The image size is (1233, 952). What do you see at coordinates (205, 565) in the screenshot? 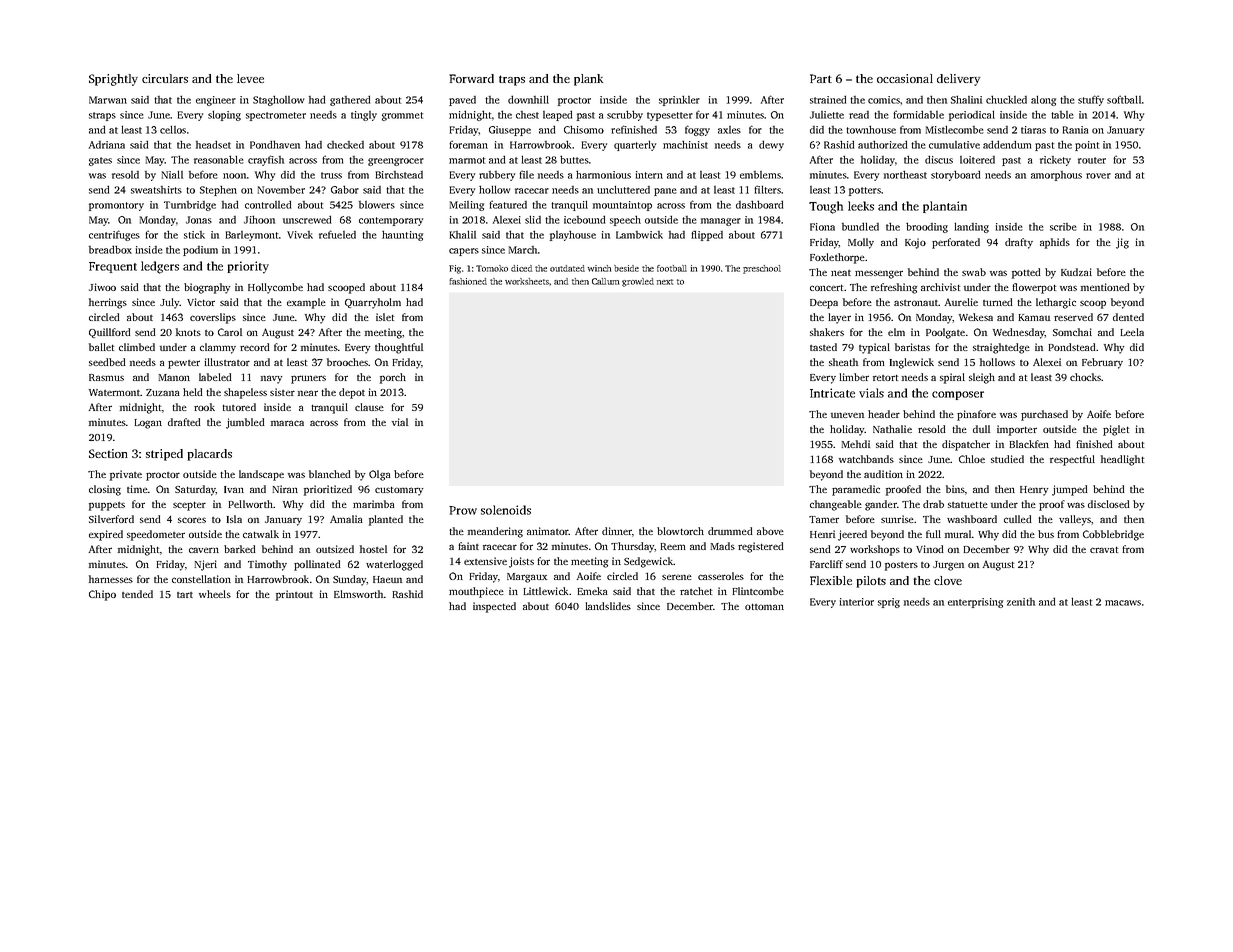
I see `Njeri` at bounding box center [205, 565].
